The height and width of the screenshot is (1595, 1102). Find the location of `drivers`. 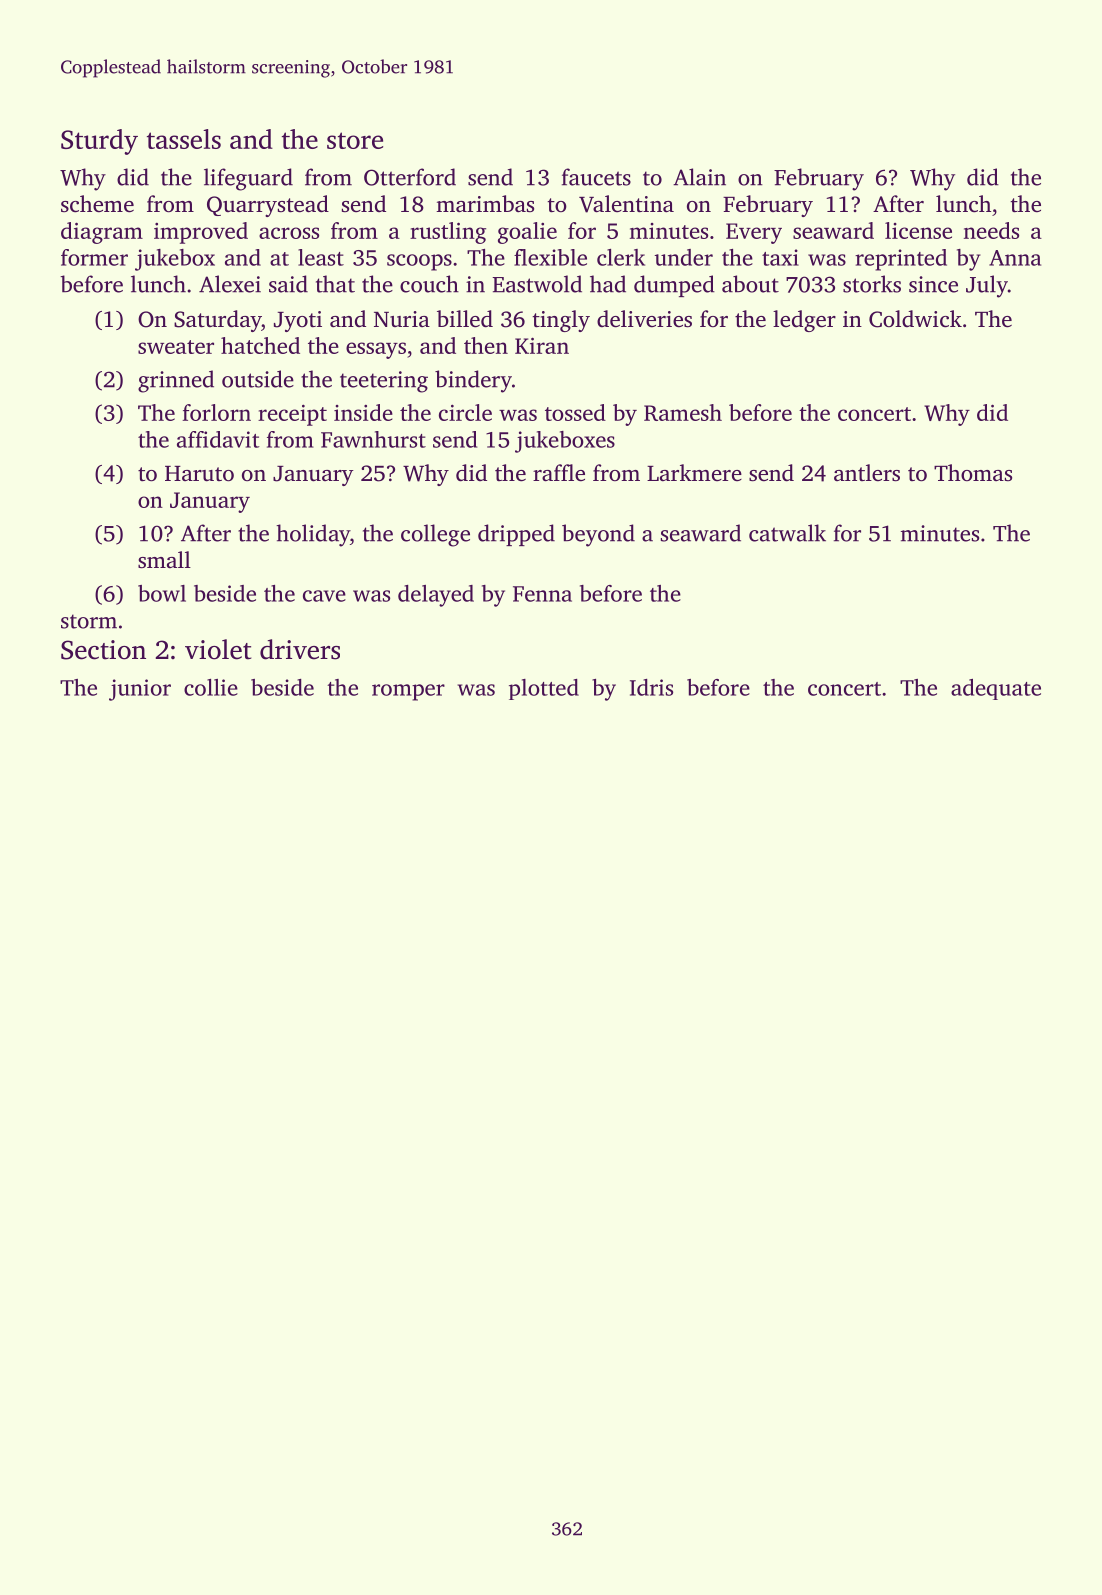

drivers is located at coordinates (300, 649).
